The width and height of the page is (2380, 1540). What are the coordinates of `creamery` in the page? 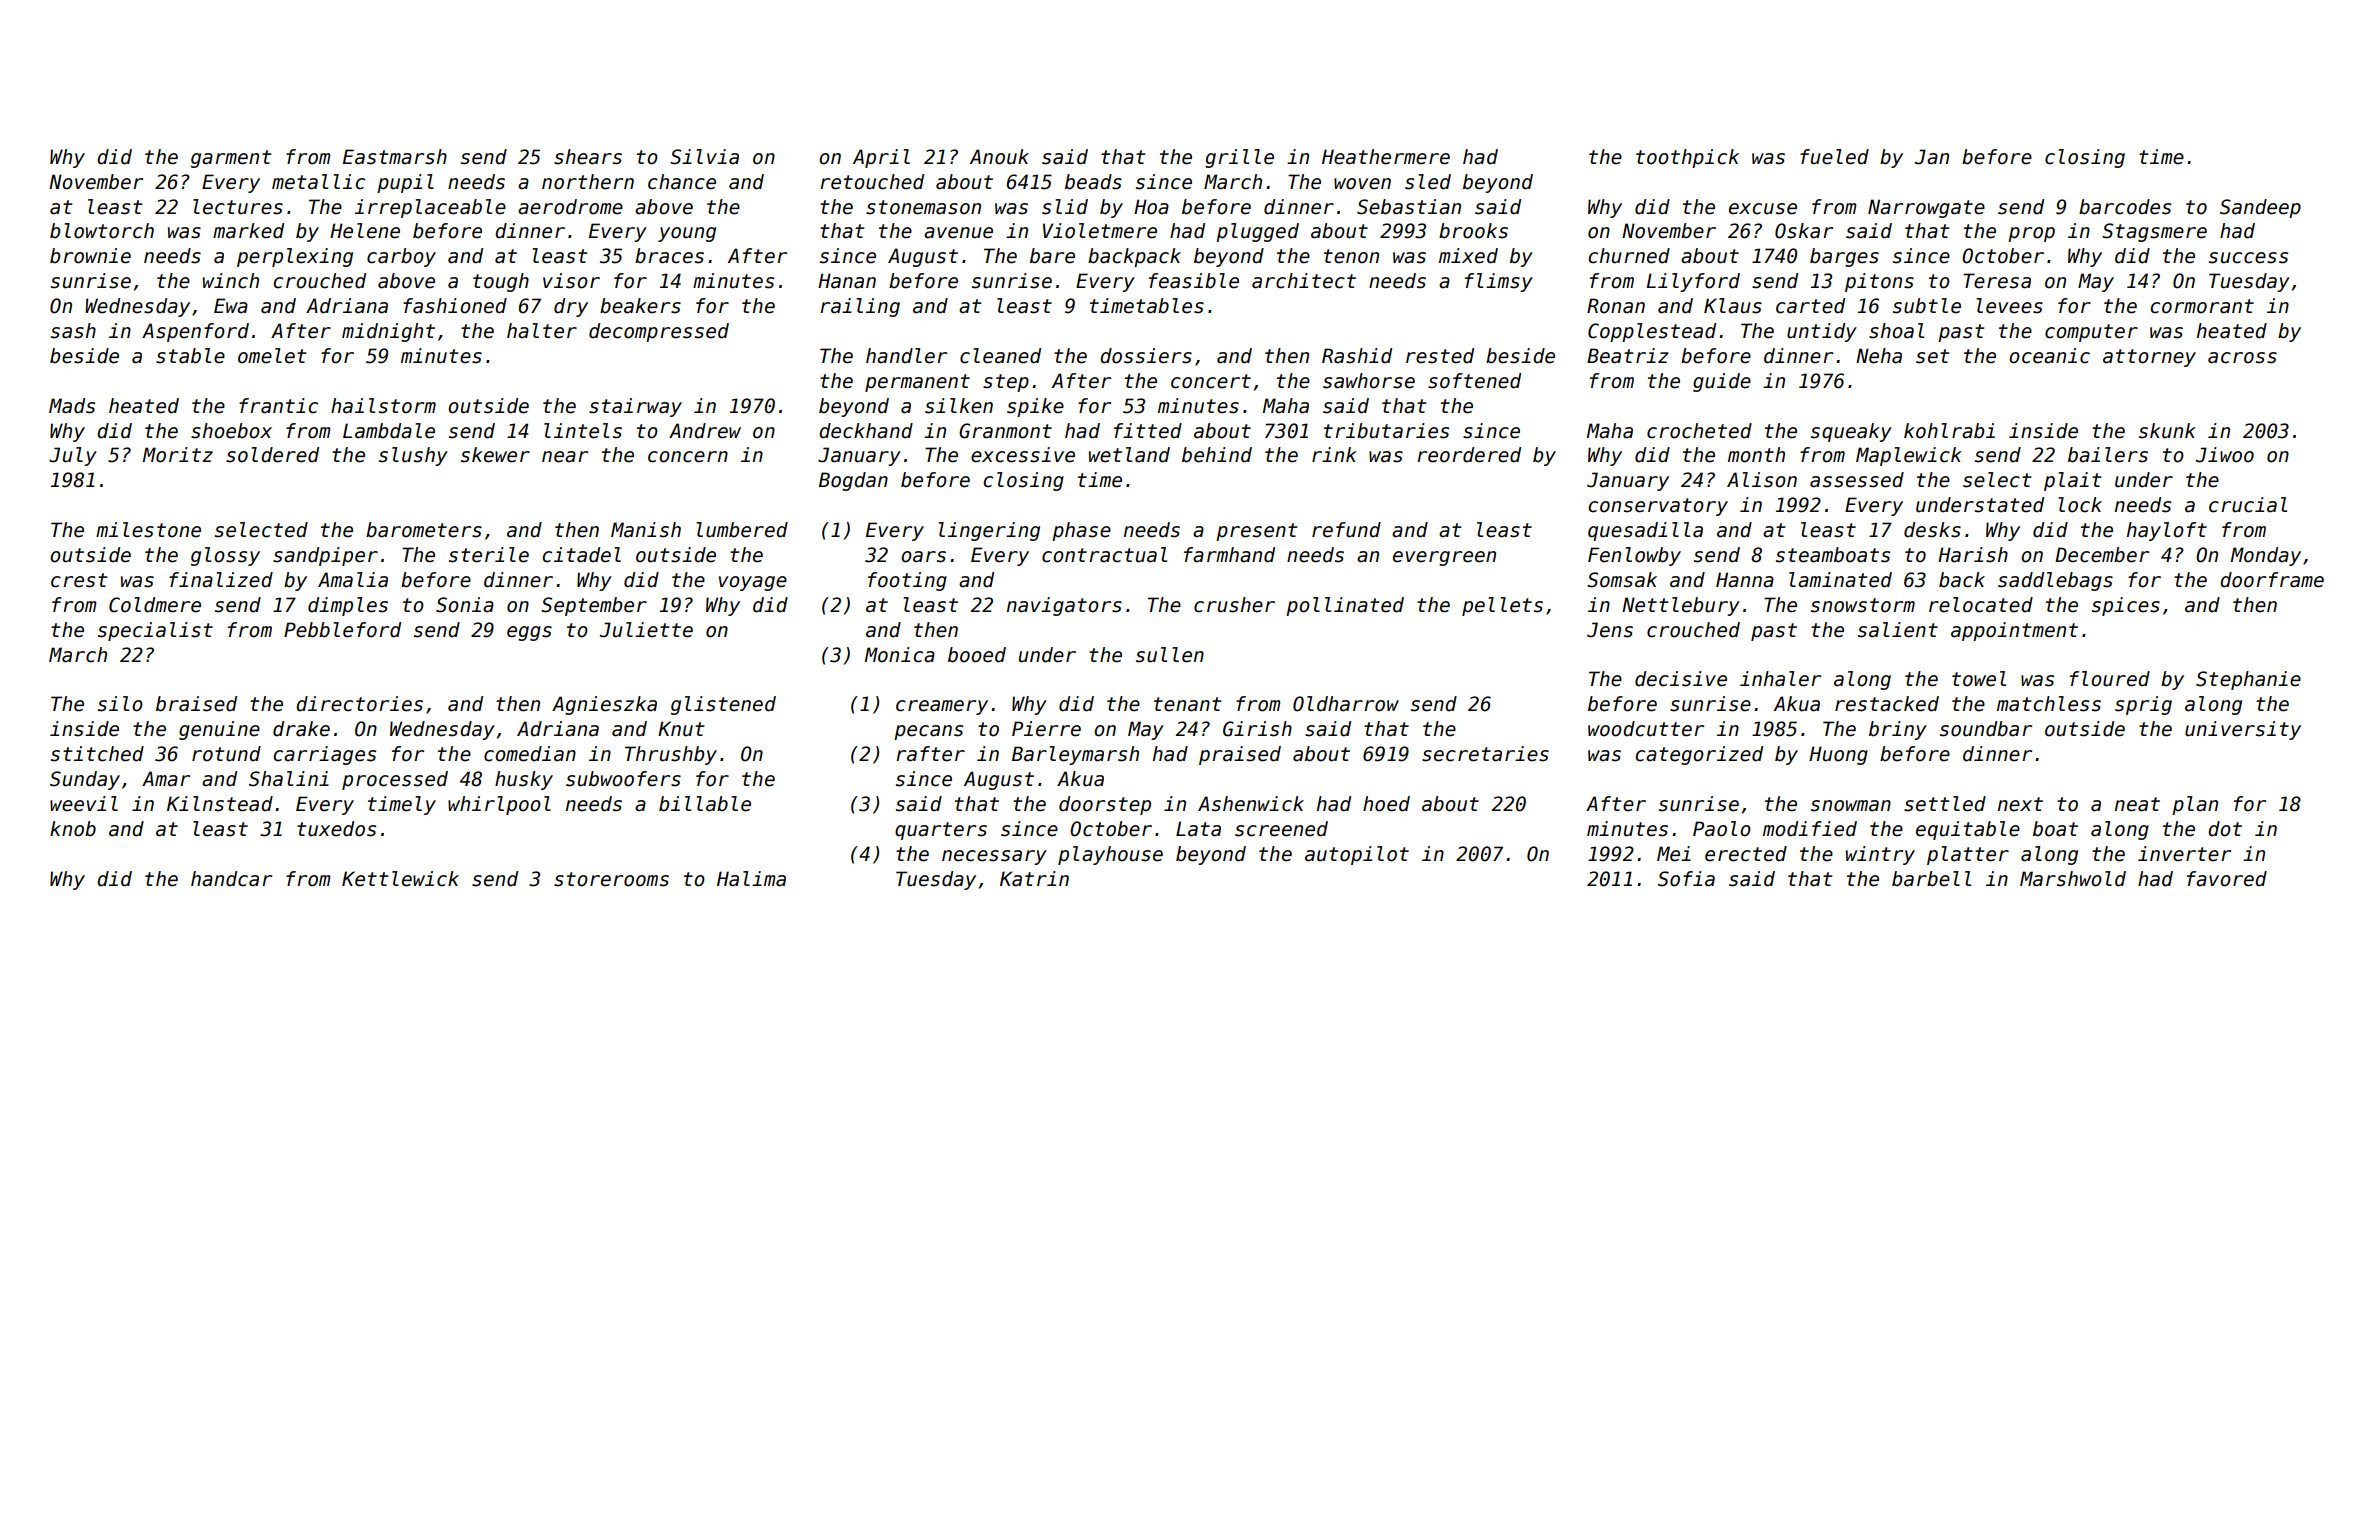 It's located at (942, 707).
